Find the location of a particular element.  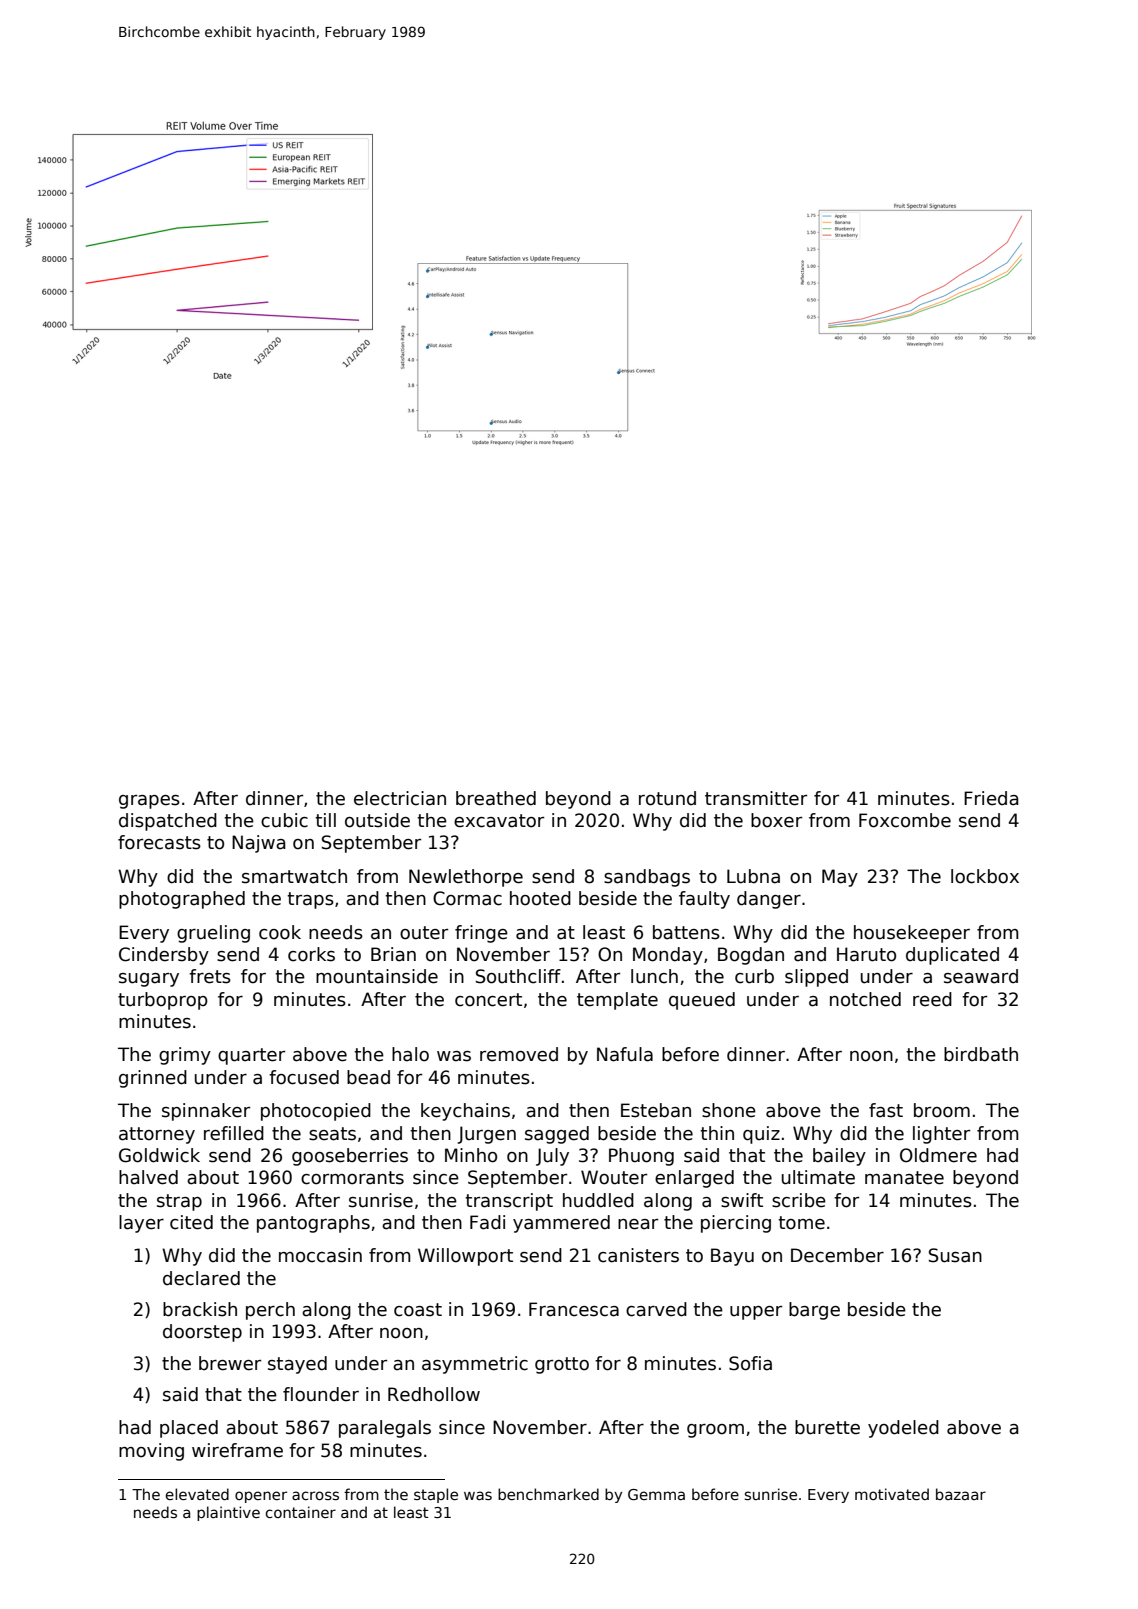

Susan is located at coordinates (955, 1255).
